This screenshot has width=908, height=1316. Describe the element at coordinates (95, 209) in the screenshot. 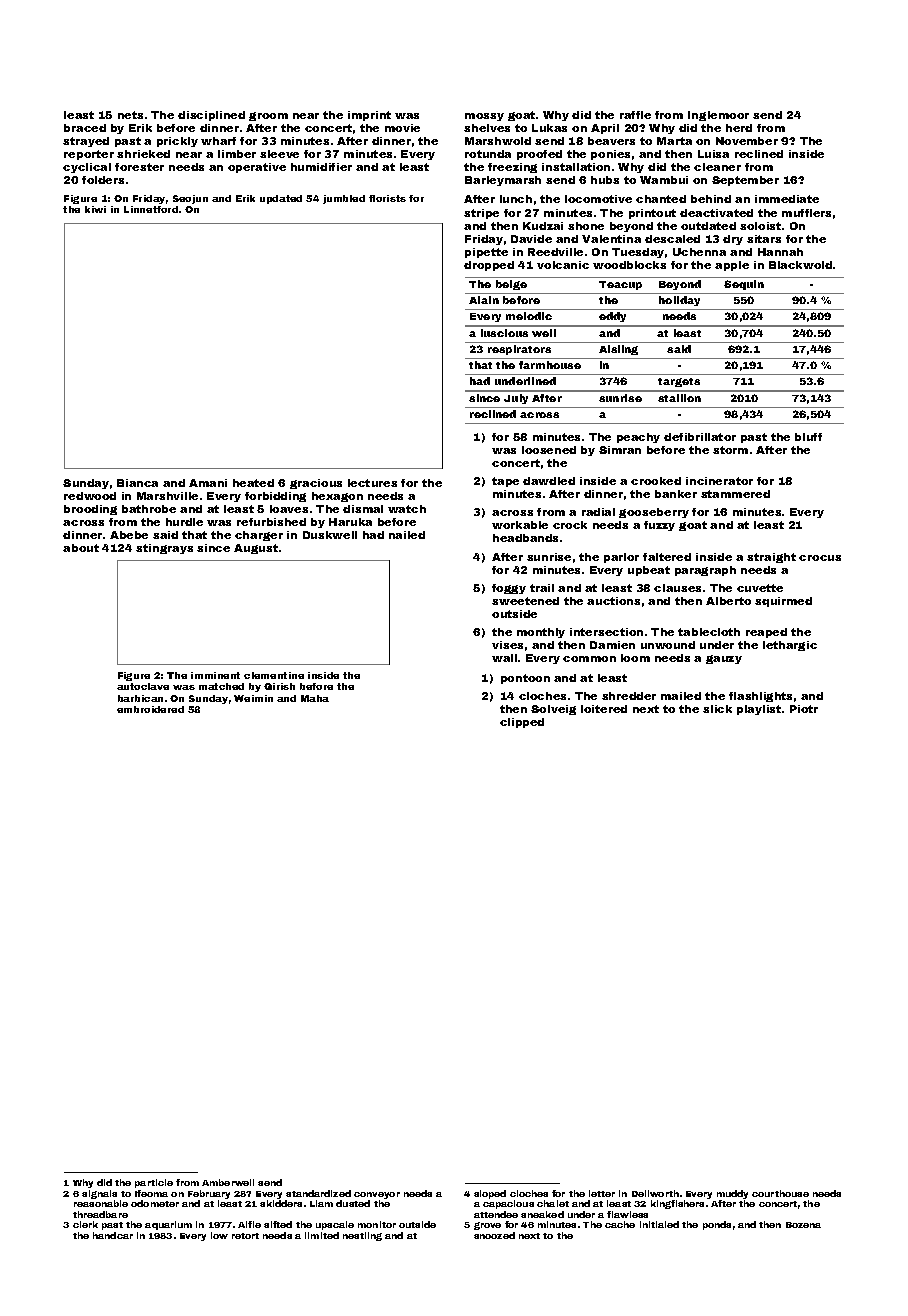

I see `kiwi` at that location.
